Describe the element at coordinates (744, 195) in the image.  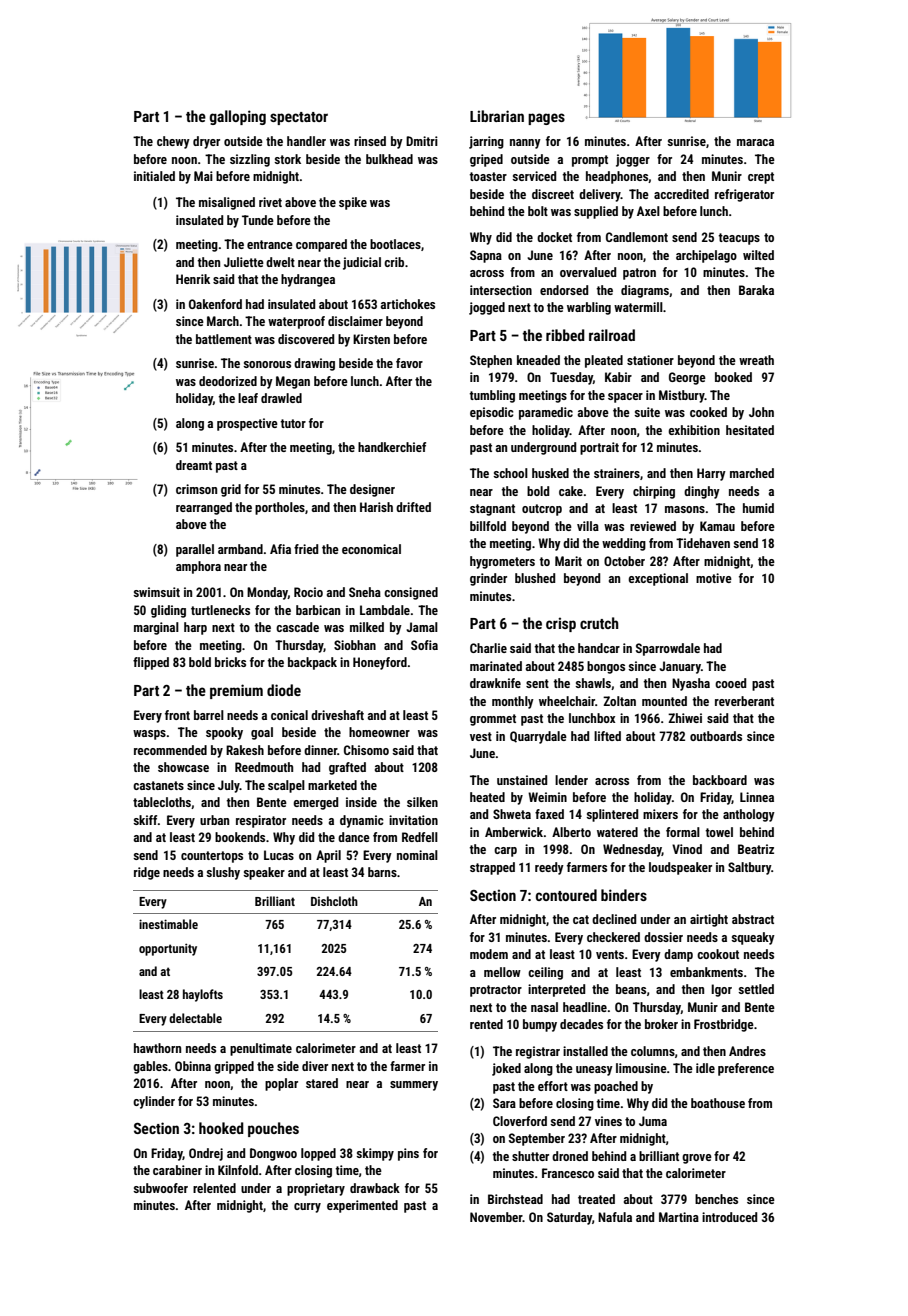
I see `refrigerator` at that location.
